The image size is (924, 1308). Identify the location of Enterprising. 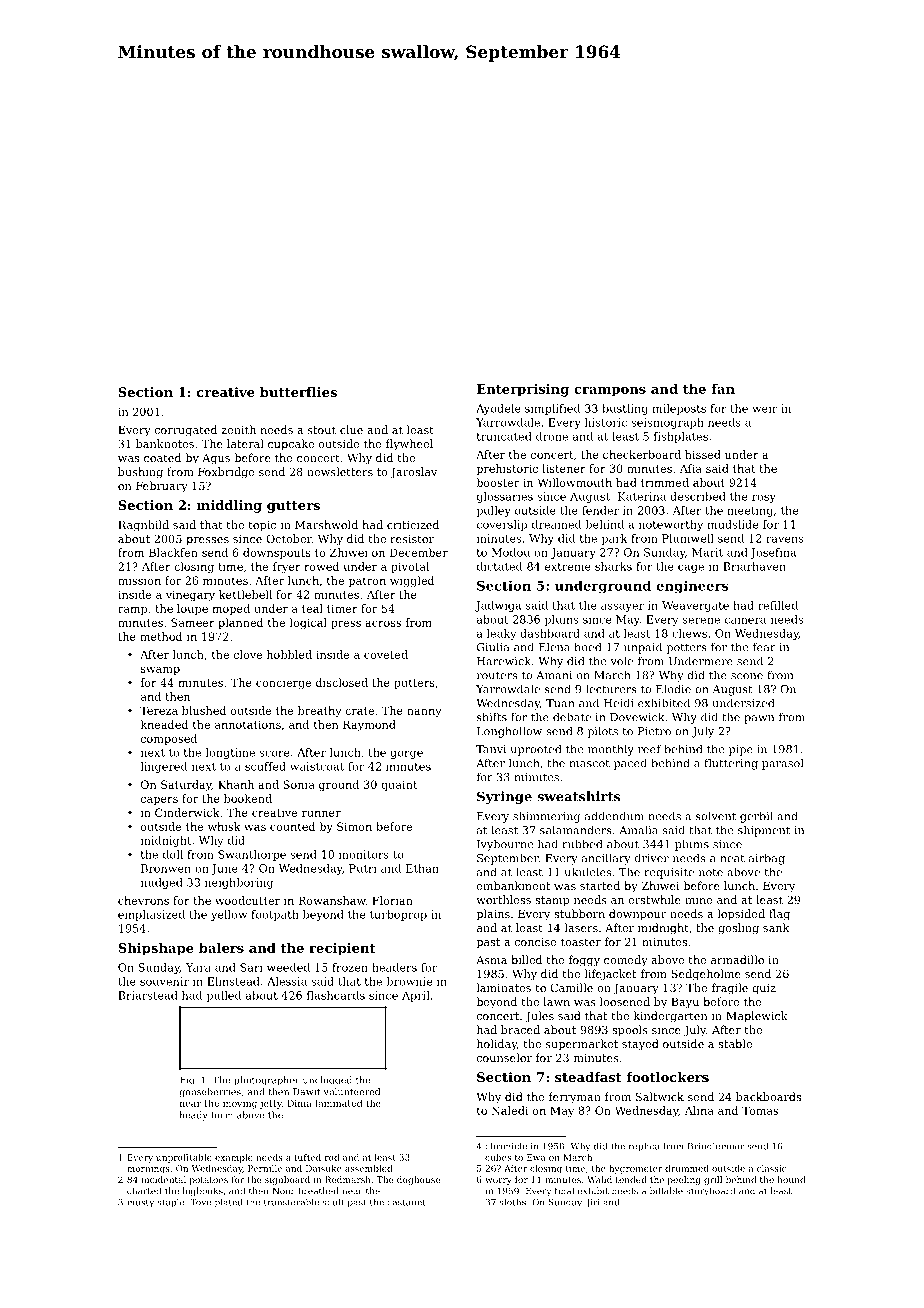
(523, 390).
